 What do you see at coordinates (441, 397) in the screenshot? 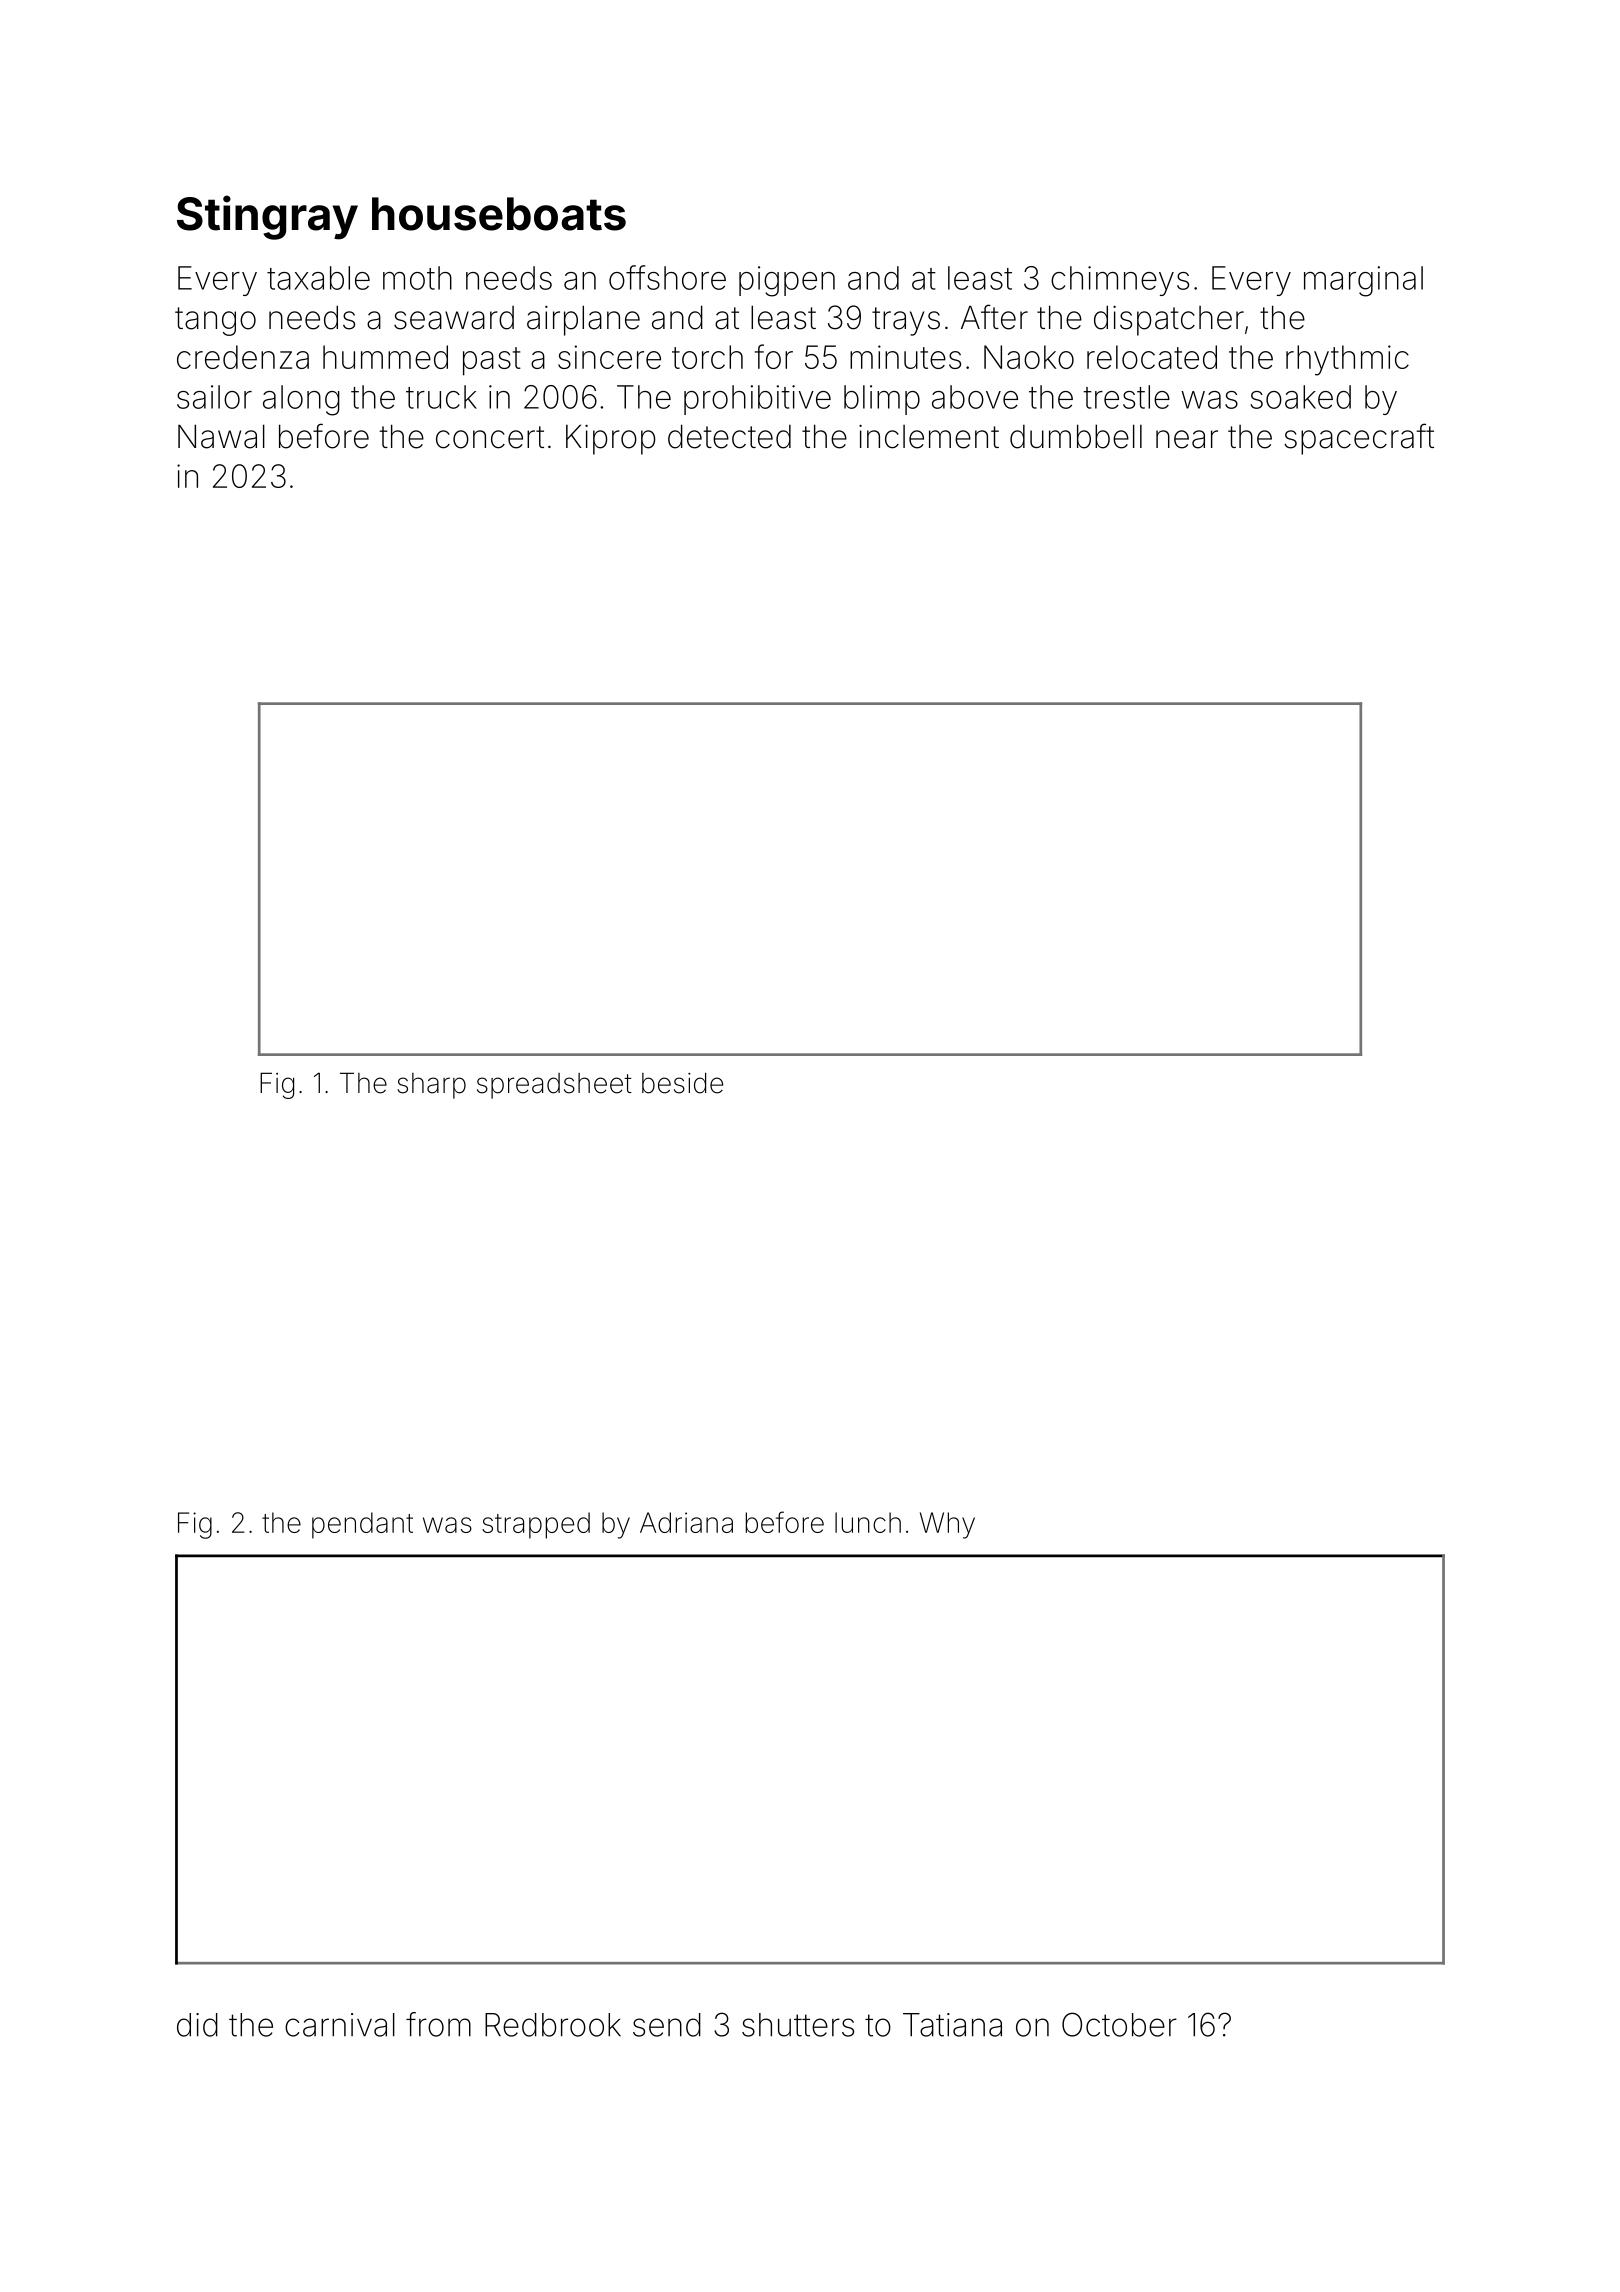
I see `truck` at bounding box center [441, 397].
